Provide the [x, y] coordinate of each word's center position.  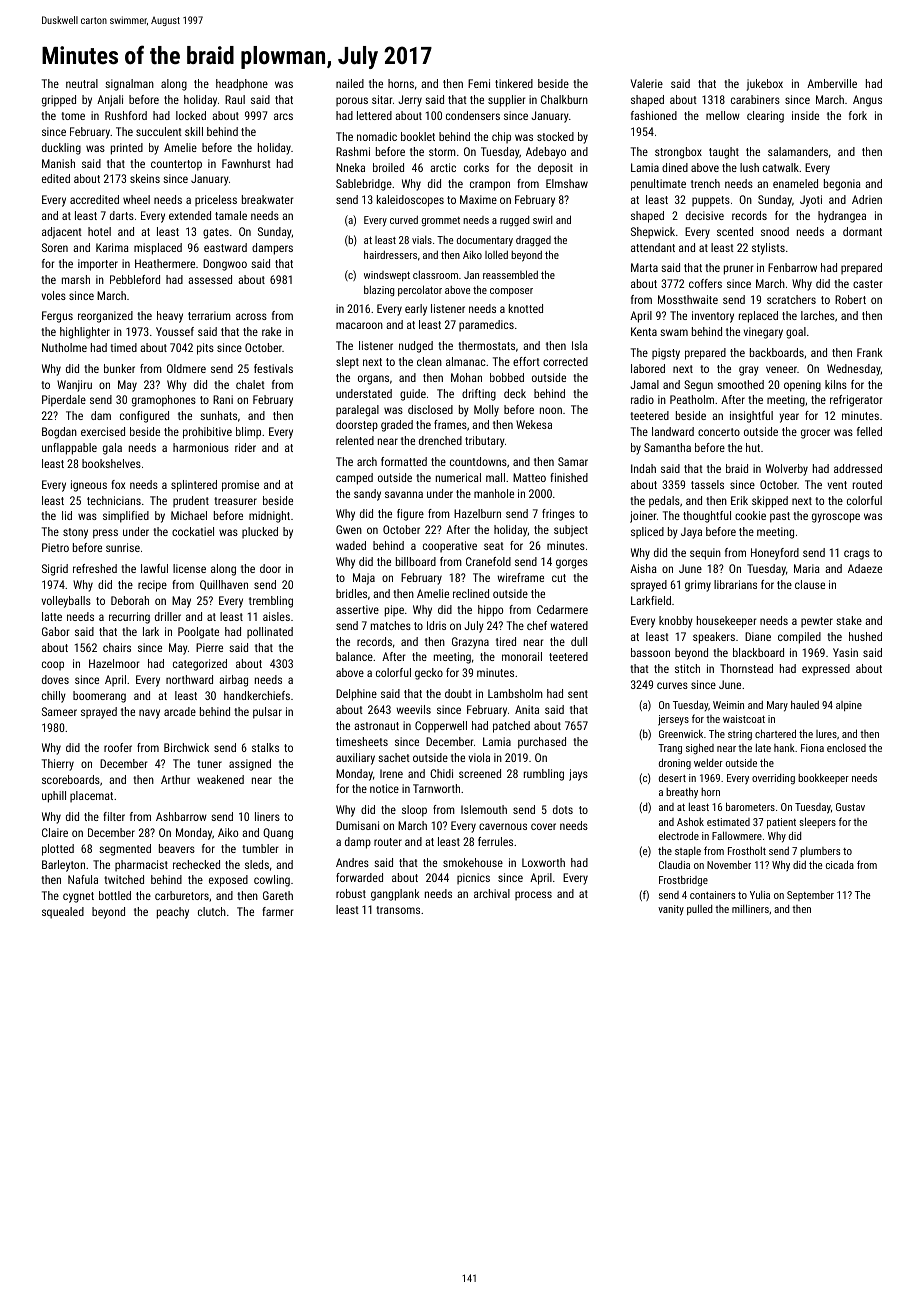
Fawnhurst [246, 163]
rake [271, 331]
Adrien [867, 199]
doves [55, 679]
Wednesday [854, 370]
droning [675, 764]
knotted [526, 308]
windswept [387, 276]
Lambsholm [515, 693]
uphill [54, 797]
